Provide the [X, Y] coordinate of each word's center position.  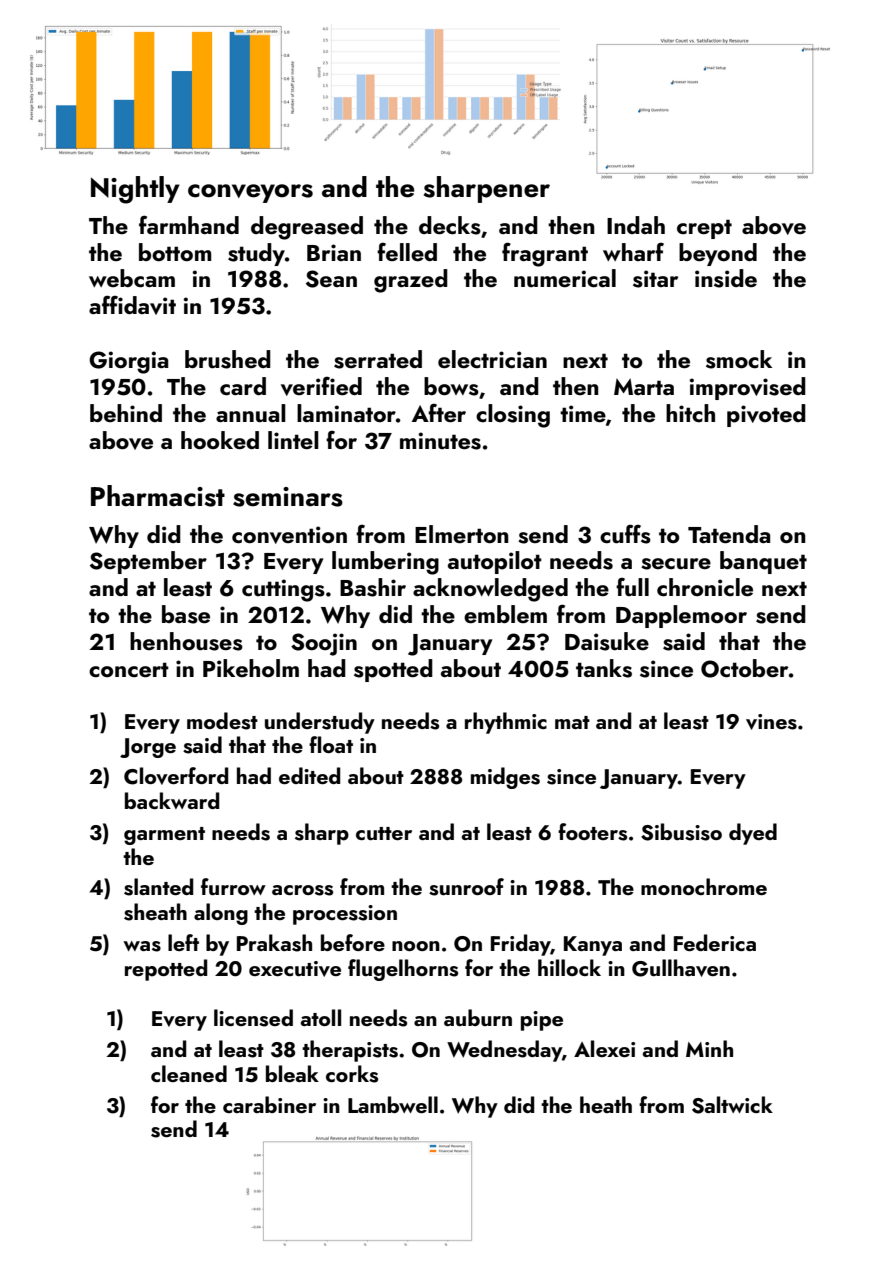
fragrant [545, 254]
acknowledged [490, 590]
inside [726, 278]
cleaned [189, 1073]
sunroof [466, 887]
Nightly [135, 190]
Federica [715, 942]
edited [309, 775]
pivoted [766, 415]
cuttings [283, 590]
